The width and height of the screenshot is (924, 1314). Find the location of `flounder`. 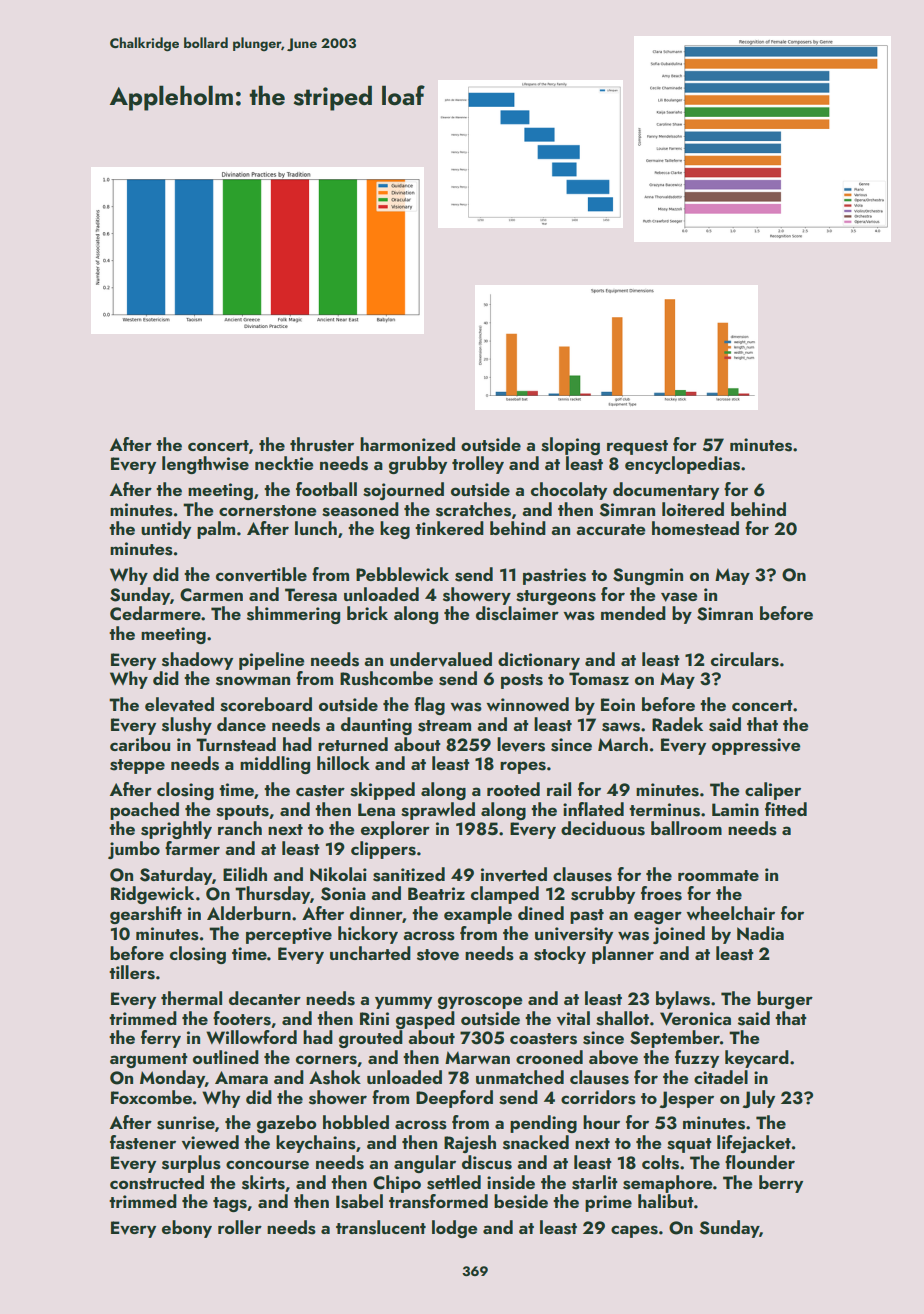

flounder is located at coordinates (760, 1162).
